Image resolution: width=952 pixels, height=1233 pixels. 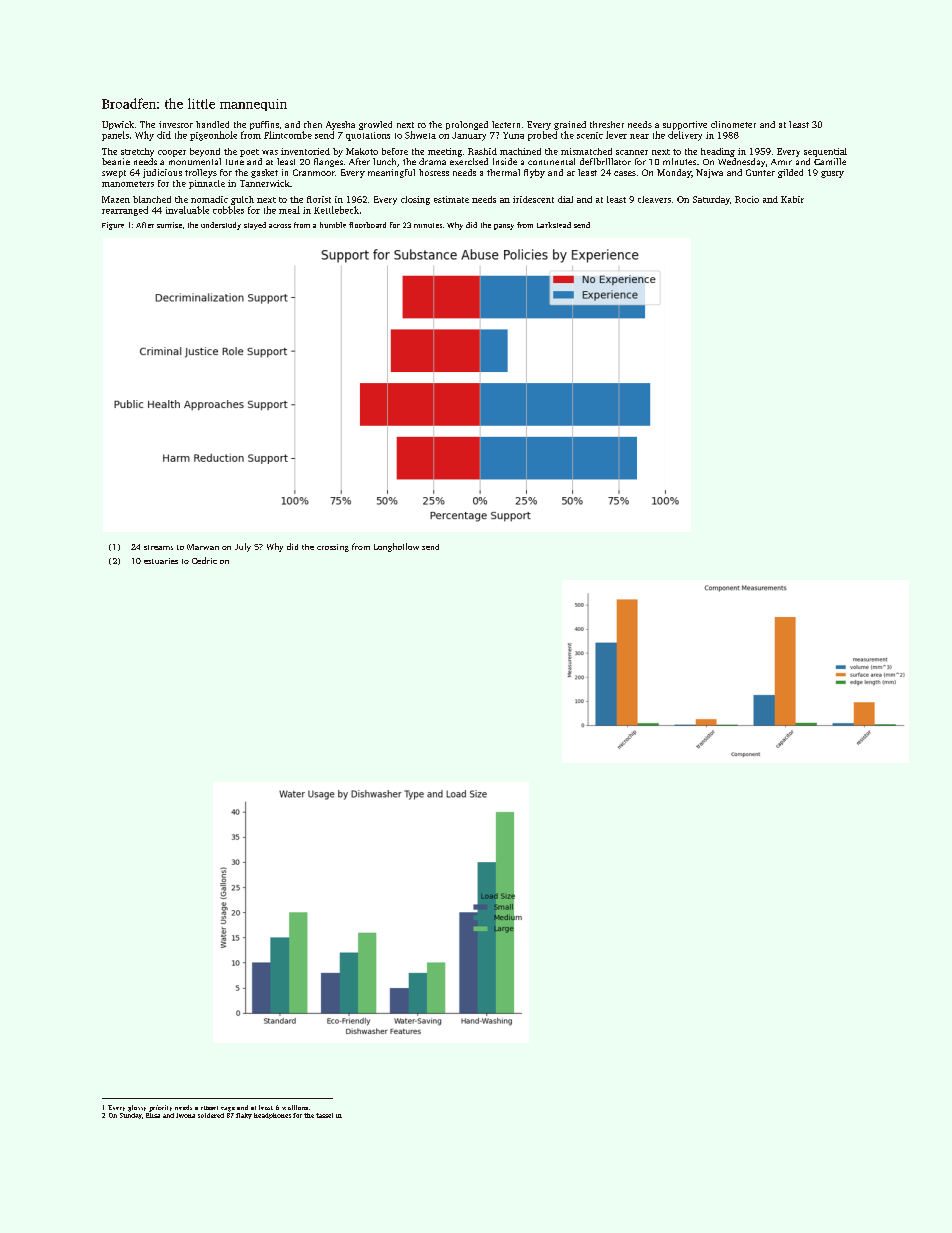 What do you see at coordinates (396, 547) in the image?
I see `Longhollow` at bounding box center [396, 547].
